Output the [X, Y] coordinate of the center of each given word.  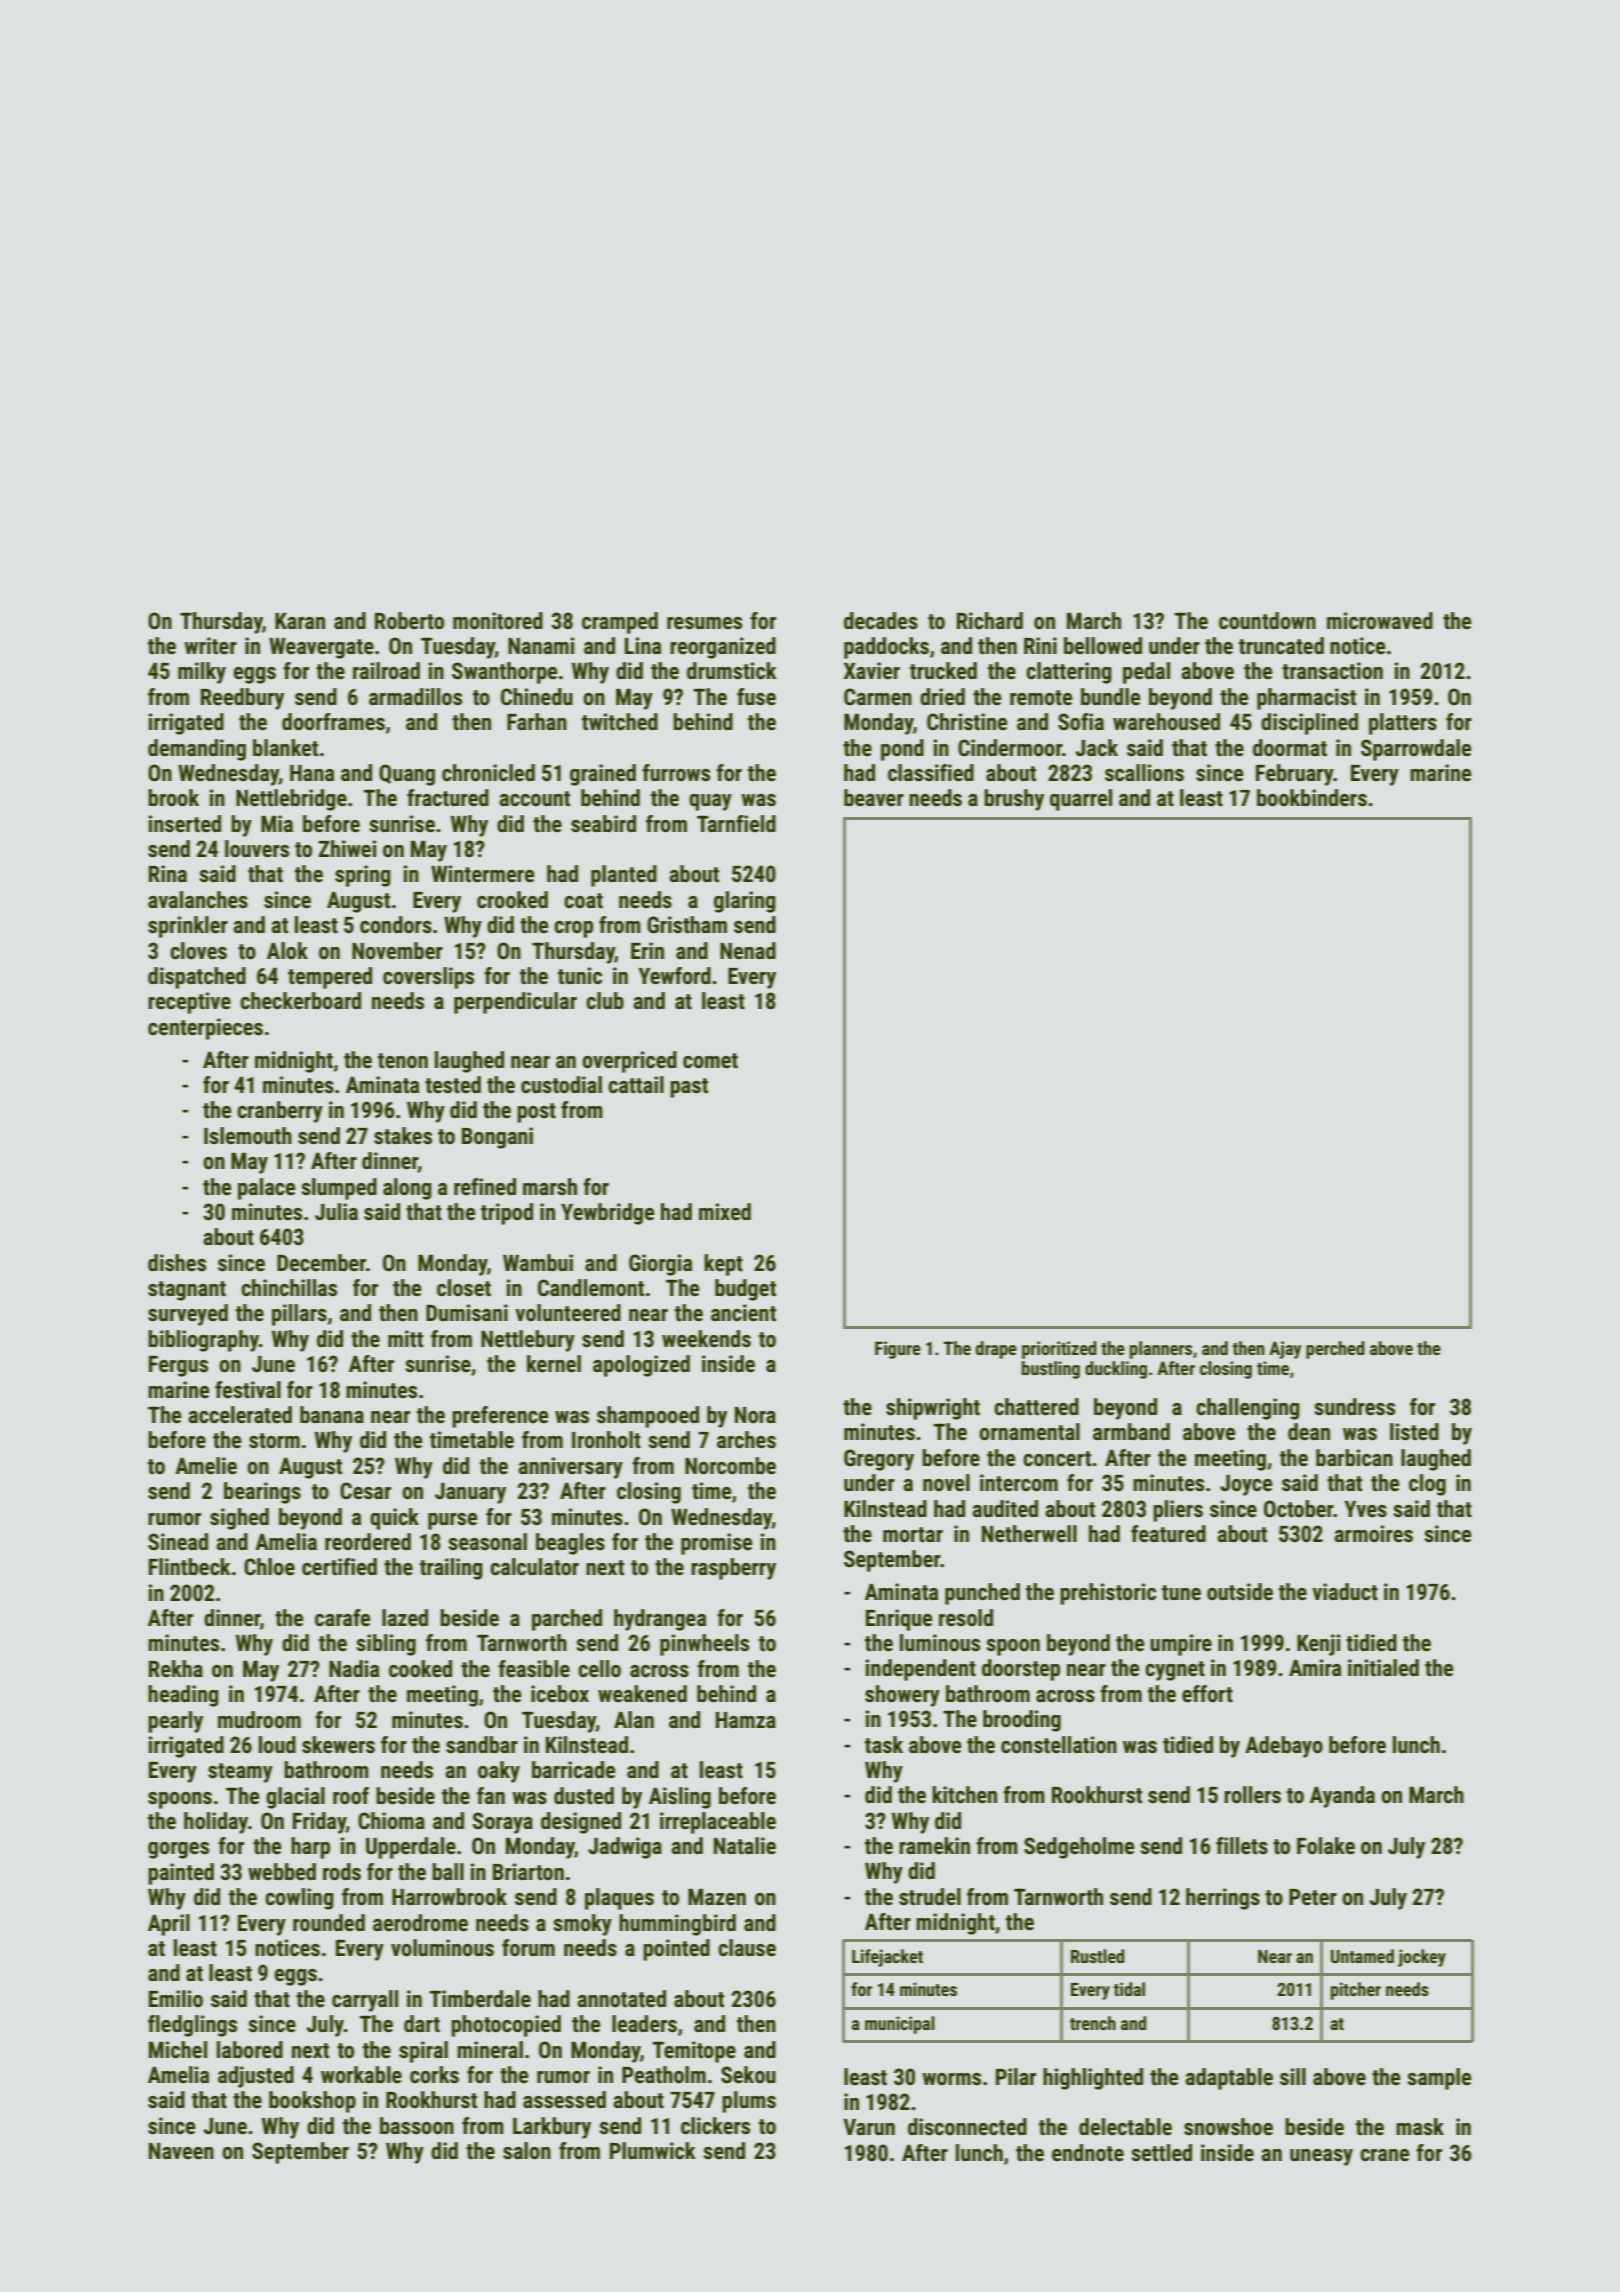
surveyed [188, 1315]
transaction [1332, 671]
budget [745, 1290]
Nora [755, 1415]
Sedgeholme [1079, 1848]
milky [202, 673]
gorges [178, 1850]
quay [710, 802]
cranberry [280, 1112]
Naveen [181, 2151]
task [884, 1745]
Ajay [1285, 1350]
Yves [1365, 1509]
